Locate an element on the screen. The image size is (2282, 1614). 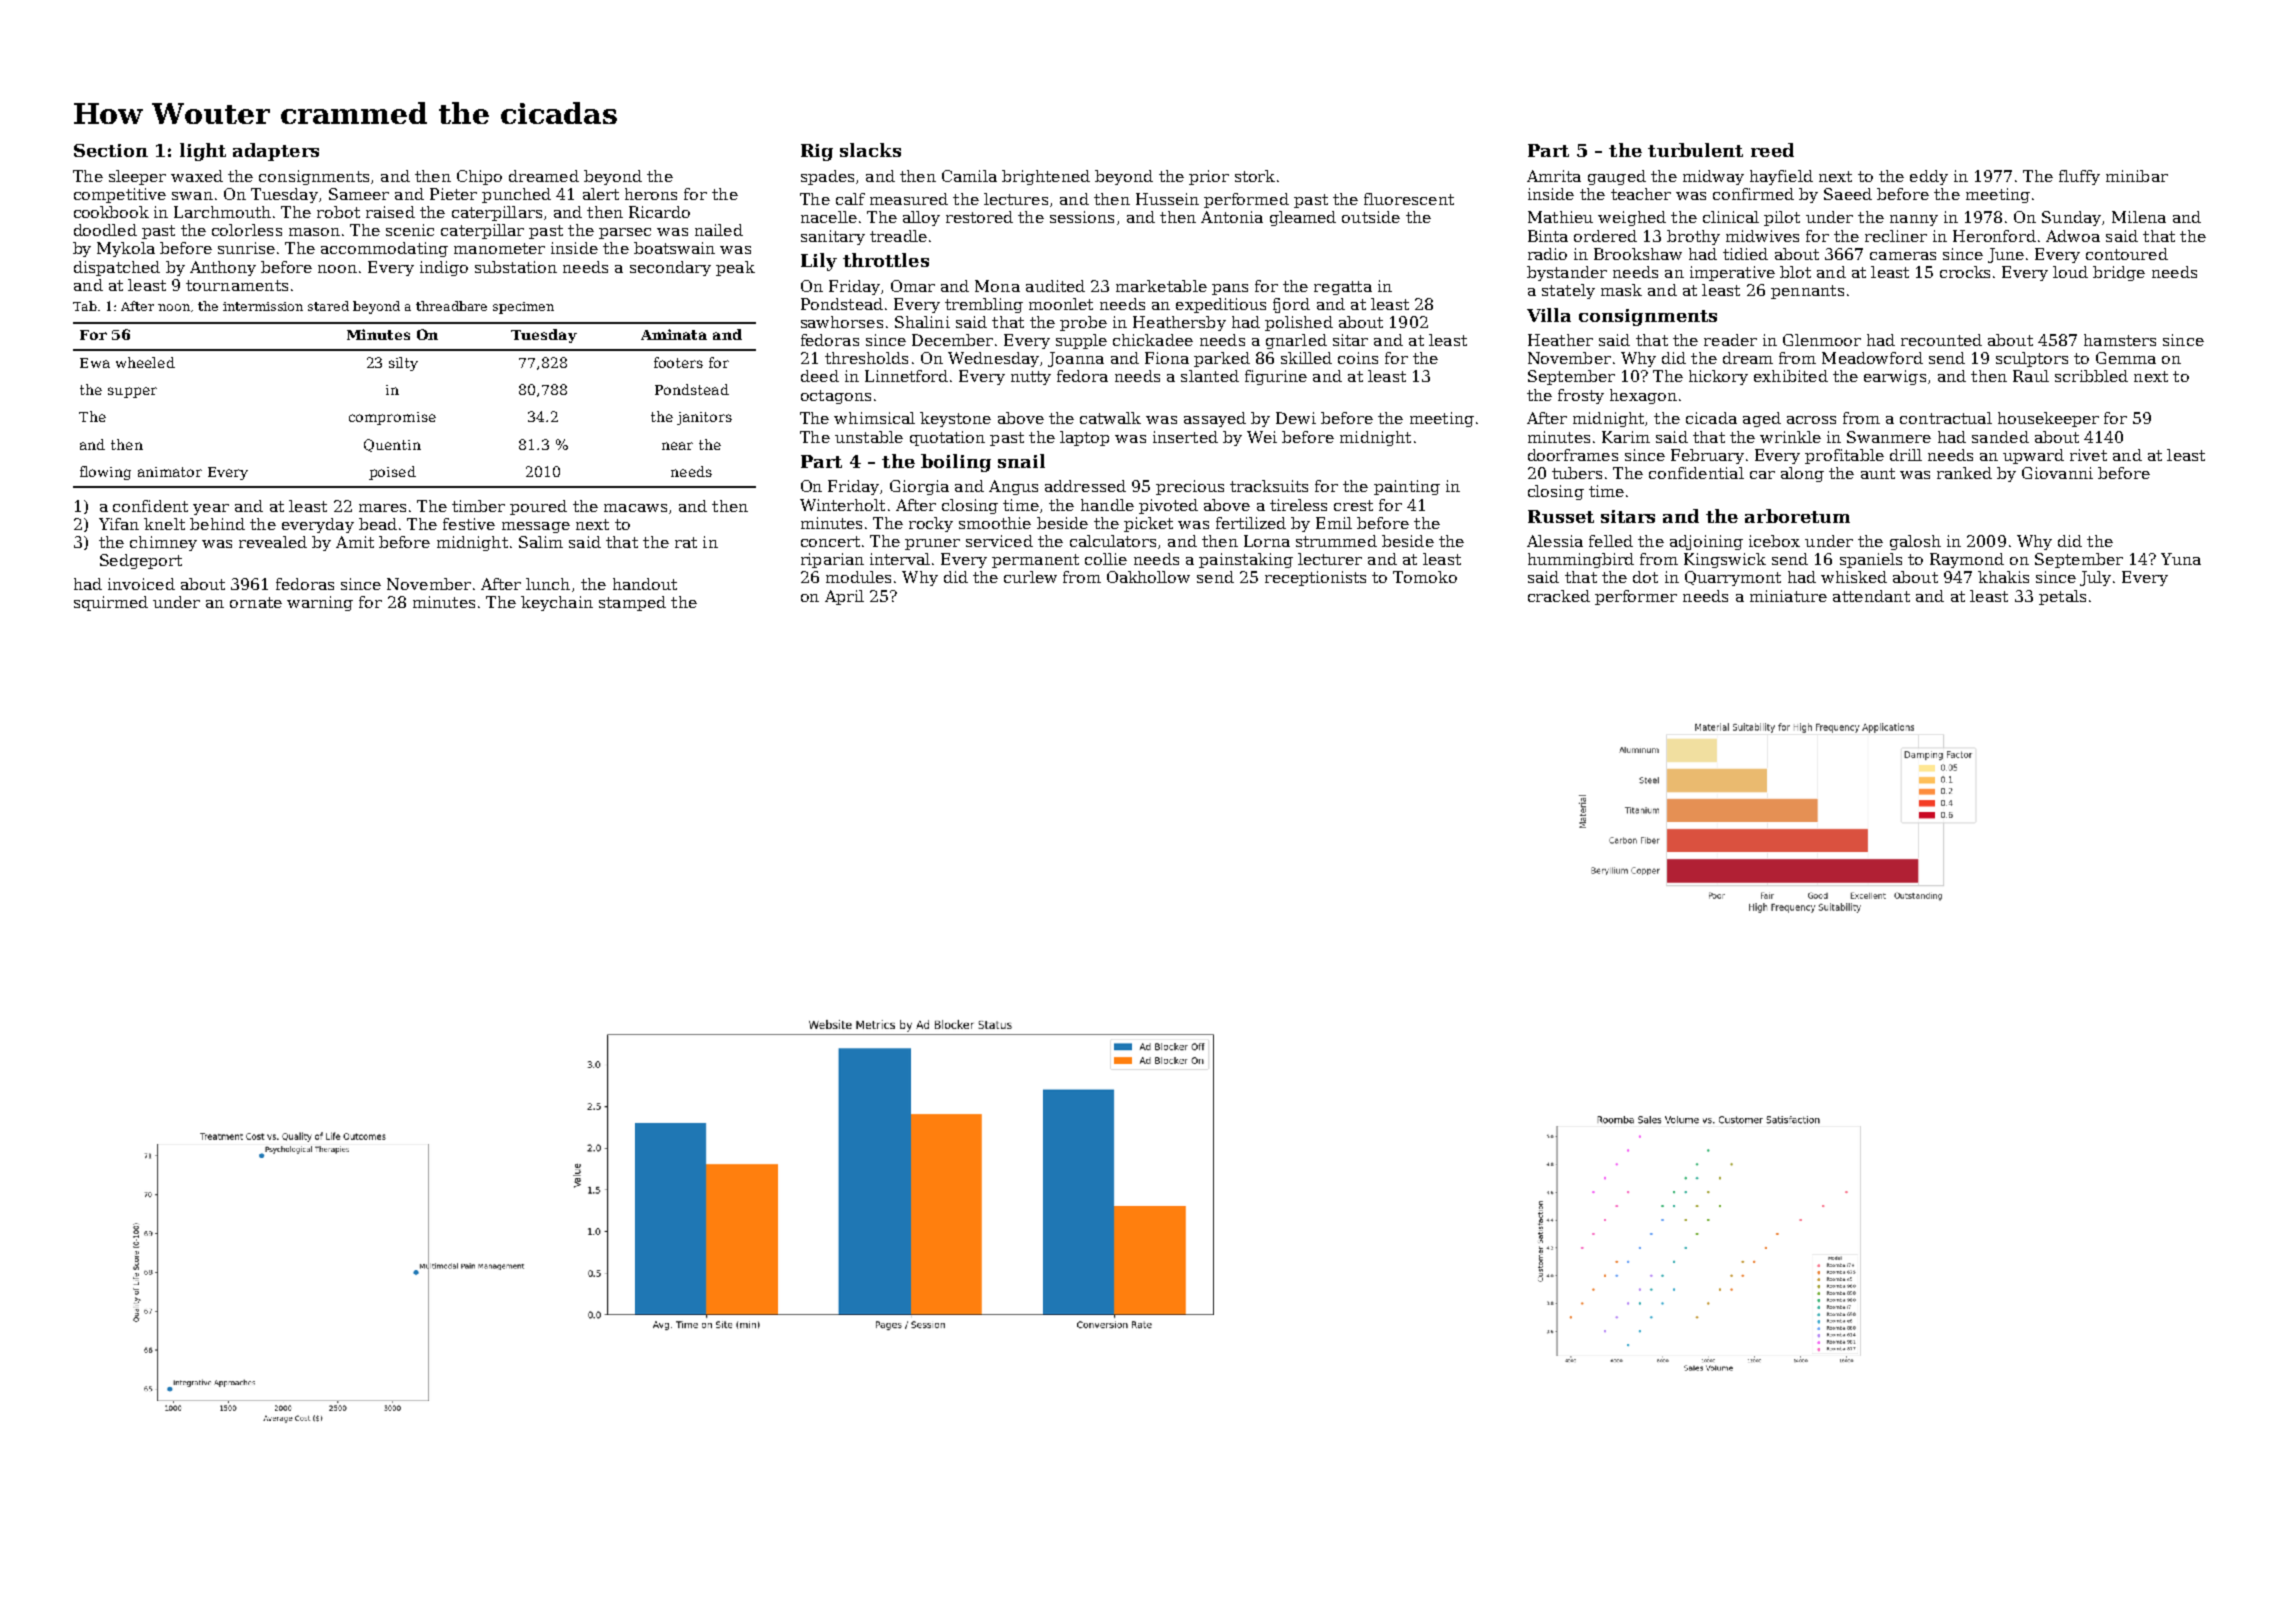
Antonia is located at coordinates (1232, 217).
